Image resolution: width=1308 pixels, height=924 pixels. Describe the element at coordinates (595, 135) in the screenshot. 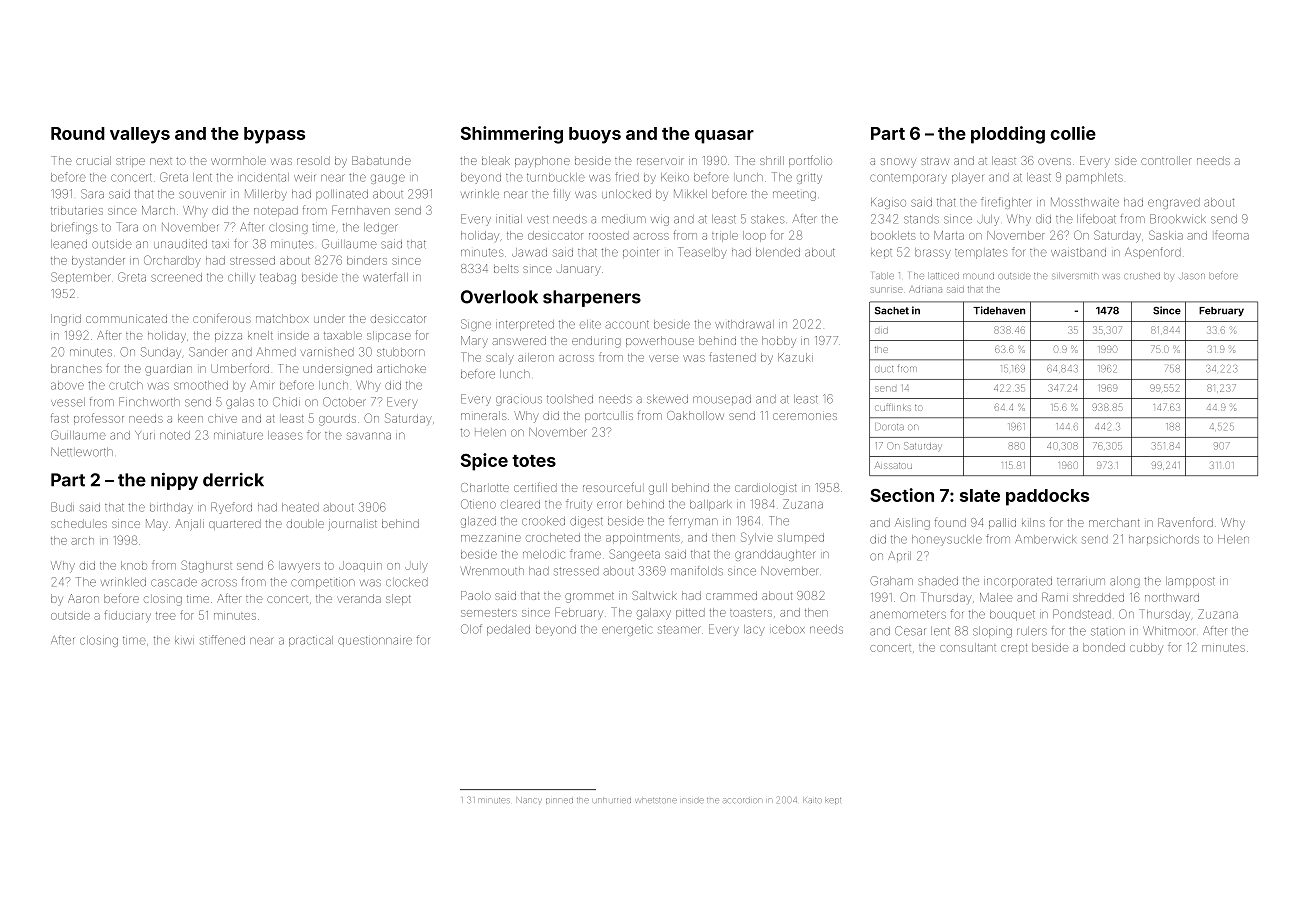

I see `buoys` at that location.
